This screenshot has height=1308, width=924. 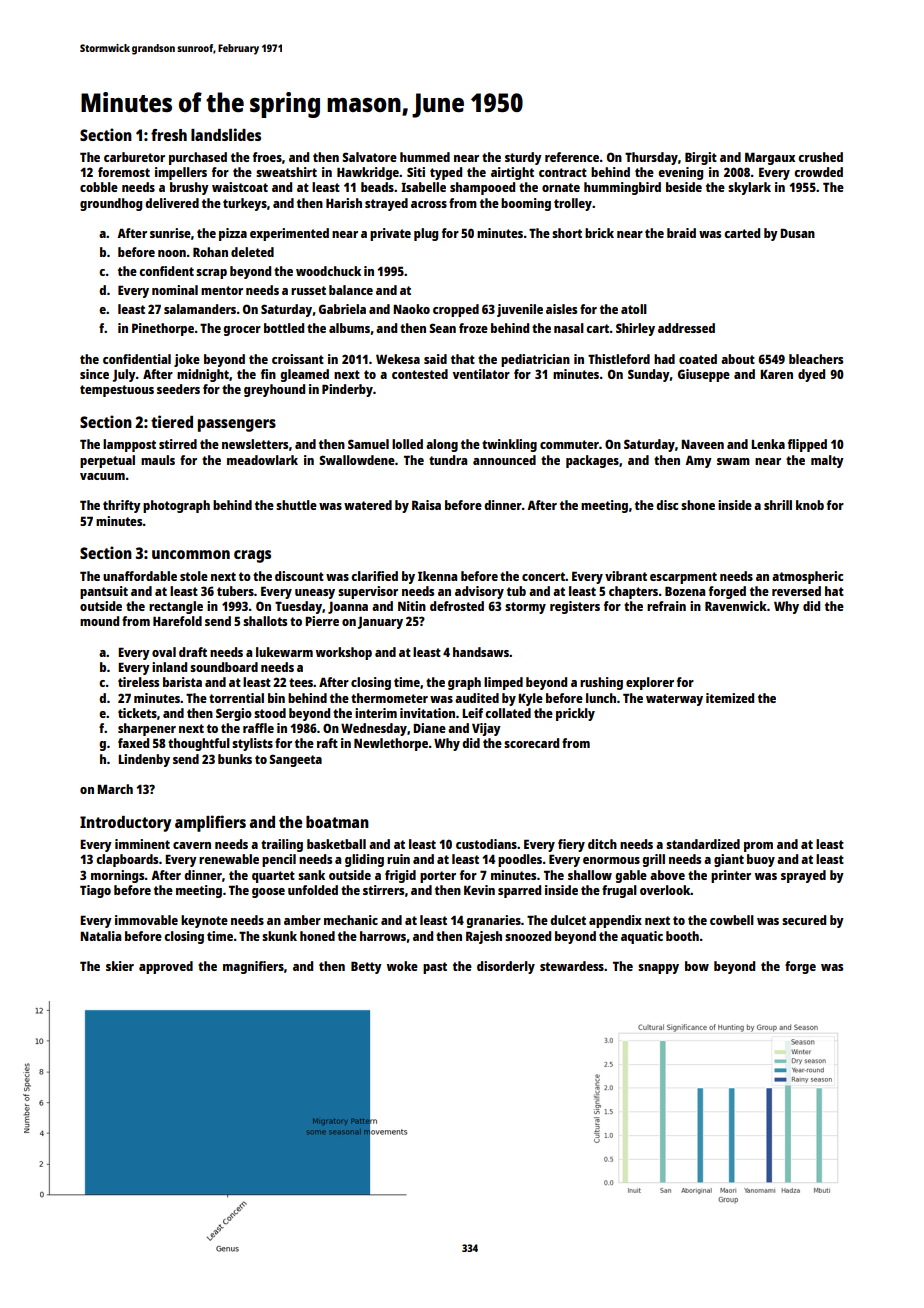 What do you see at coordinates (701, 158) in the screenshot?
I see `Birgit` at bounding box center [701, 158].
